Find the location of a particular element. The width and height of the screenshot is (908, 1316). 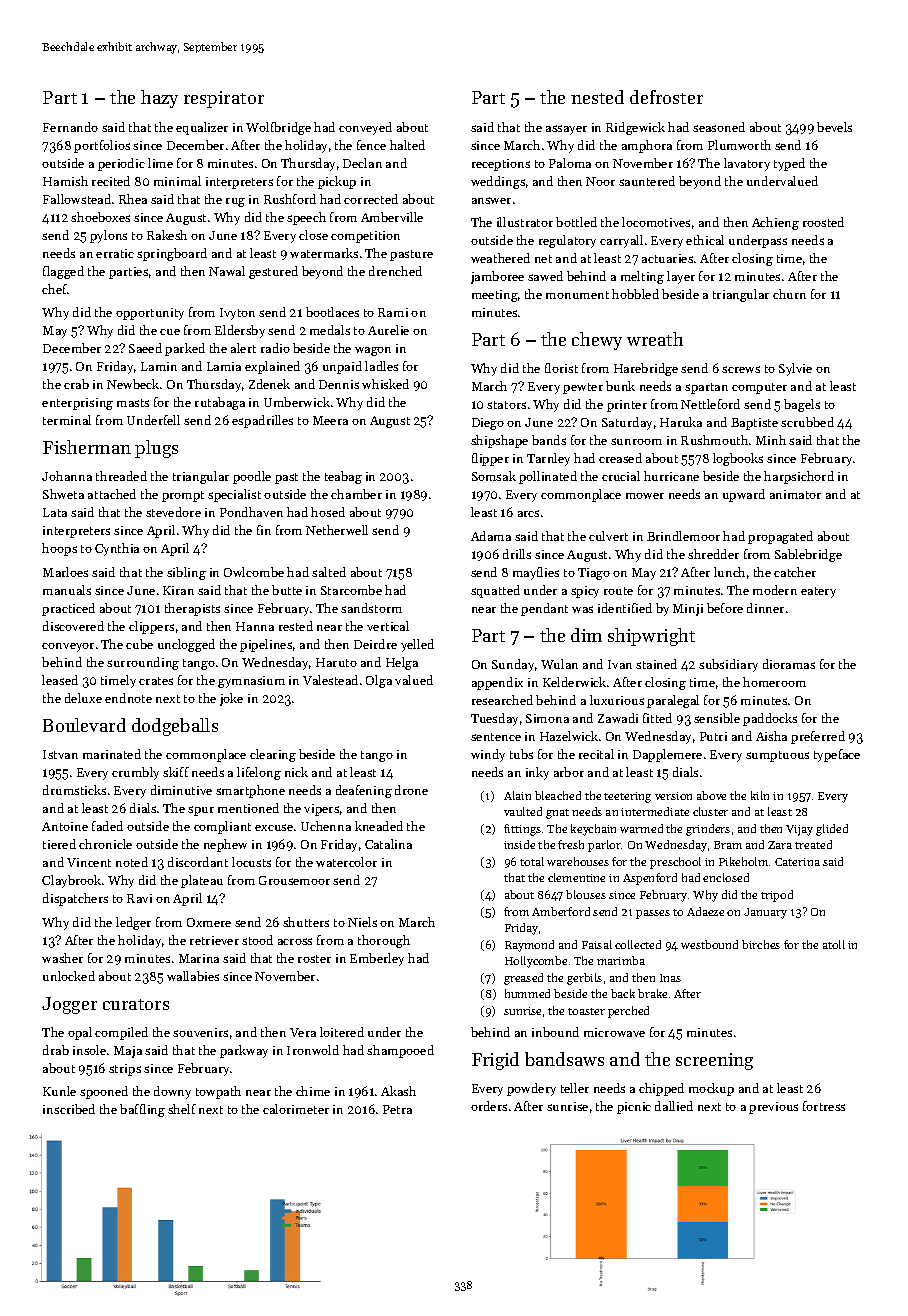

spooned is located at coordinates (104, 1092).
